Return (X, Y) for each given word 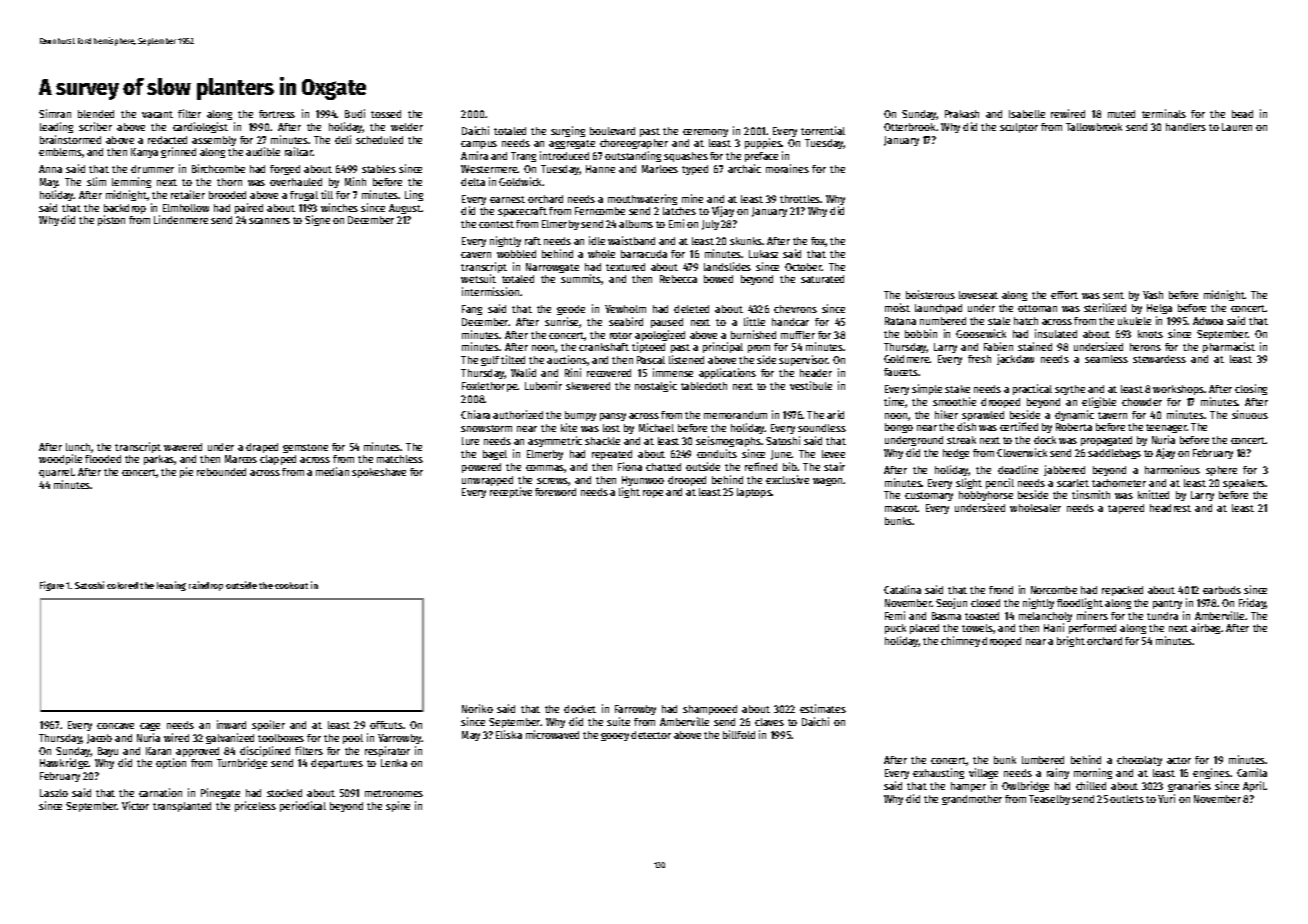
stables (379, 169)
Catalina (902, 589)
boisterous (930, 294)
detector (651, 735)
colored (122, 585)
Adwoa (1208, 321)
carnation (160, 792)
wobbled (516, 254)
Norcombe (1054, 590)
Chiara (475, 414)
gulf (490, 361)
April (1254, 786)
